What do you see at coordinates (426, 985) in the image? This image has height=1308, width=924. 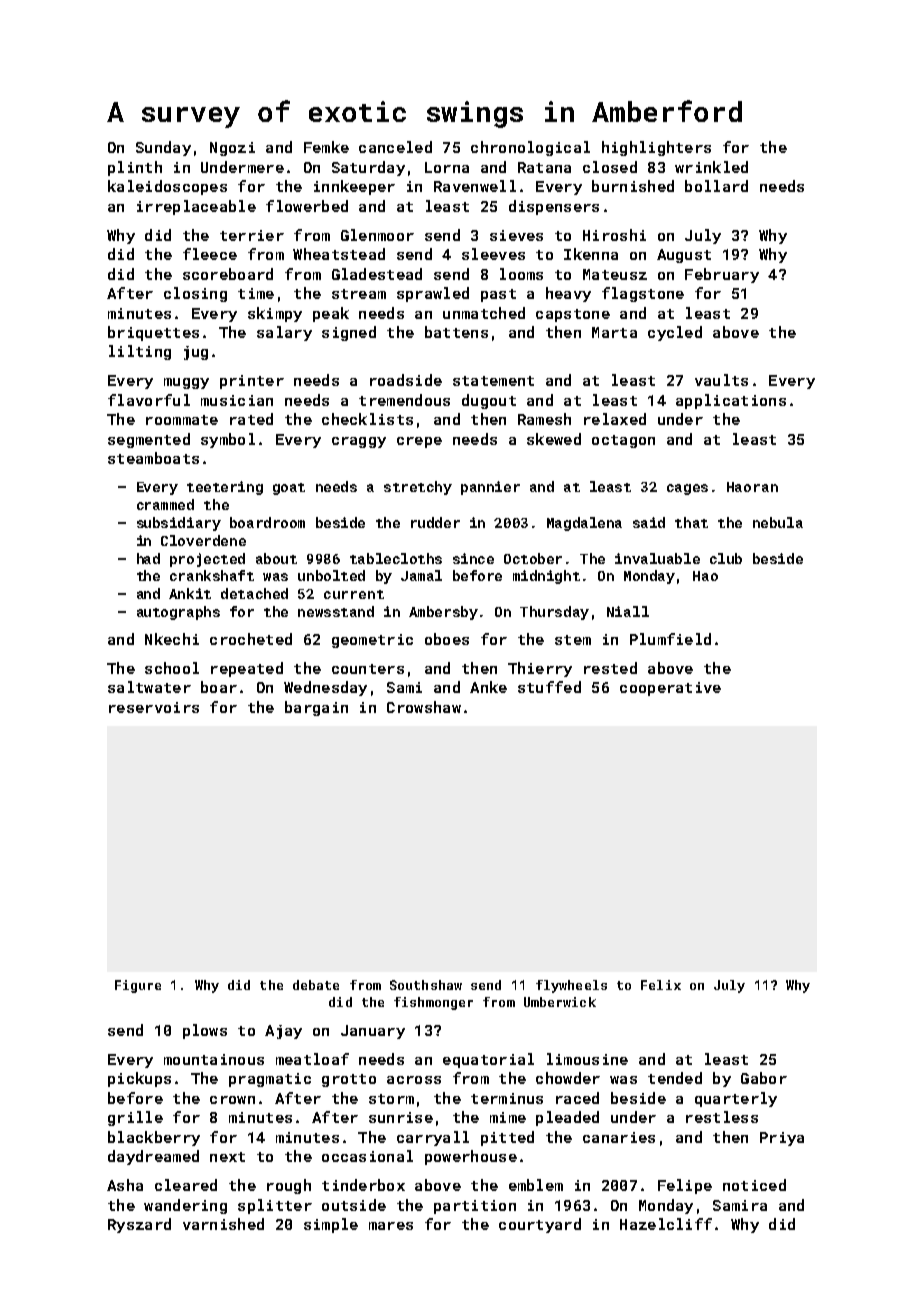 I see `Southshaw` at bounding box center [426, 985].
